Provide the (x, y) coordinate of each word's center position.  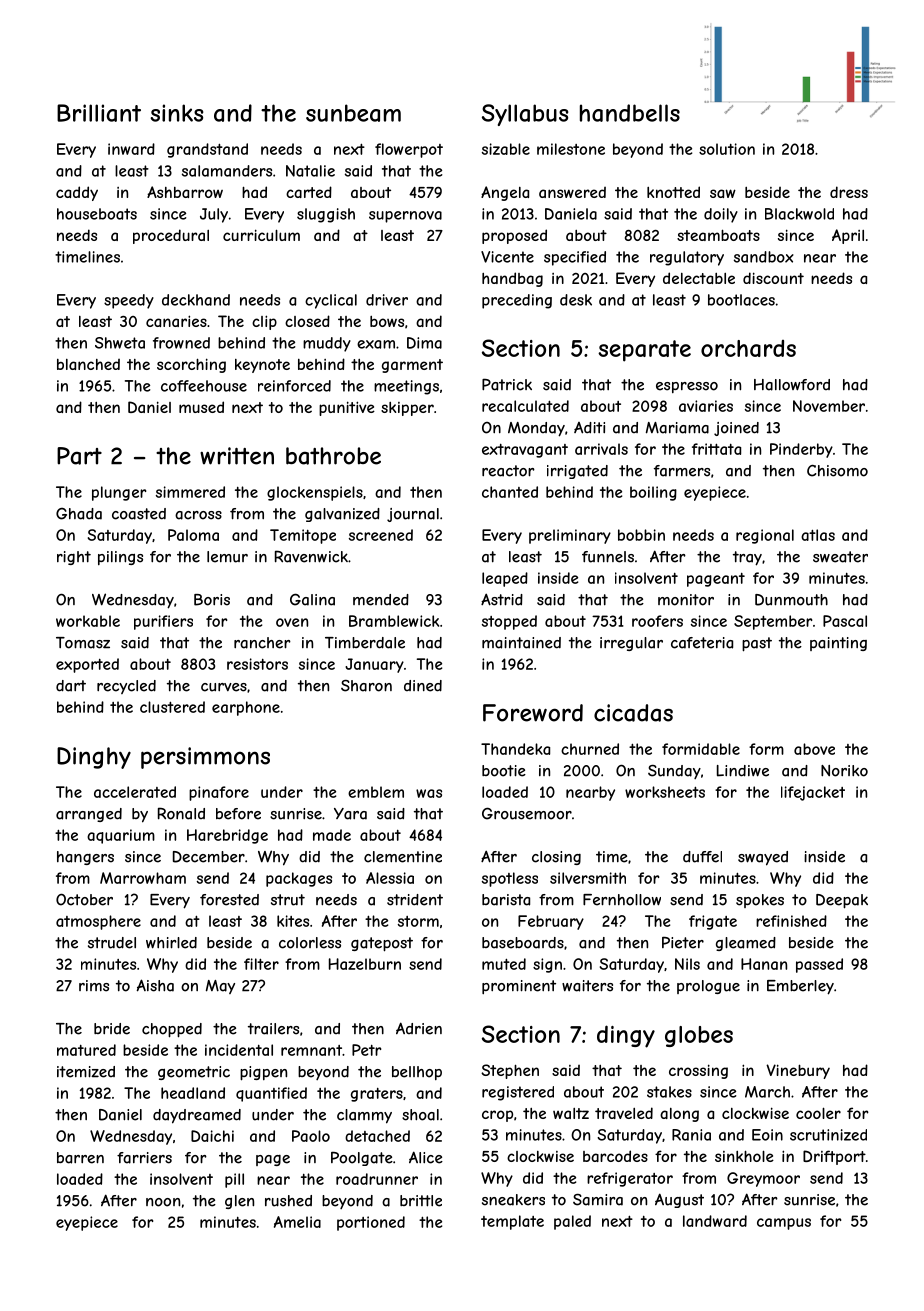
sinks (176, 113)
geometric (194, 1073)
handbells (630, 113)
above (814, 749)
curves (224, 687)
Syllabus (525, 115)
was (429, 793)
